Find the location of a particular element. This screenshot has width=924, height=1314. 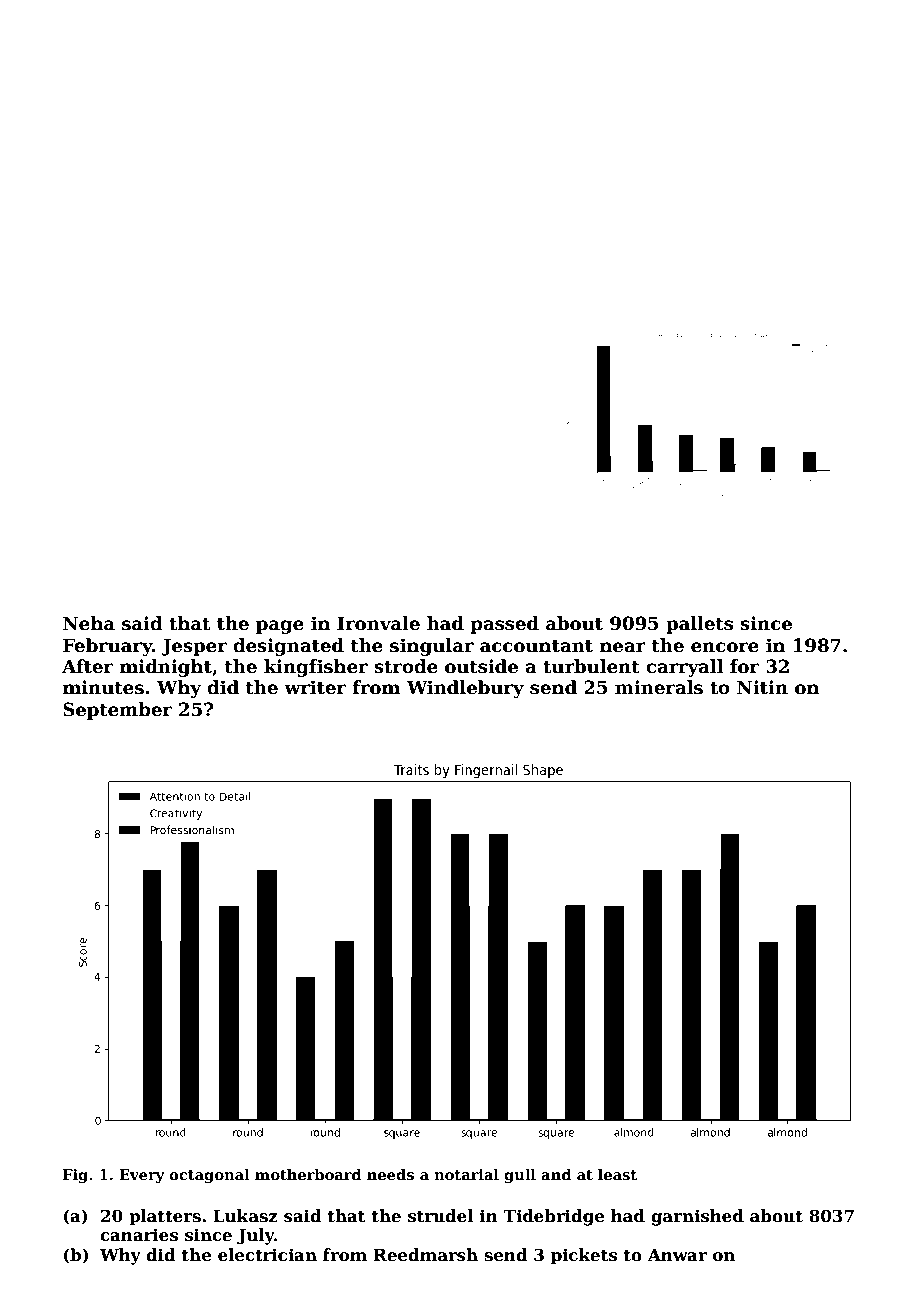

writer is located at coordinates (315, 687).
